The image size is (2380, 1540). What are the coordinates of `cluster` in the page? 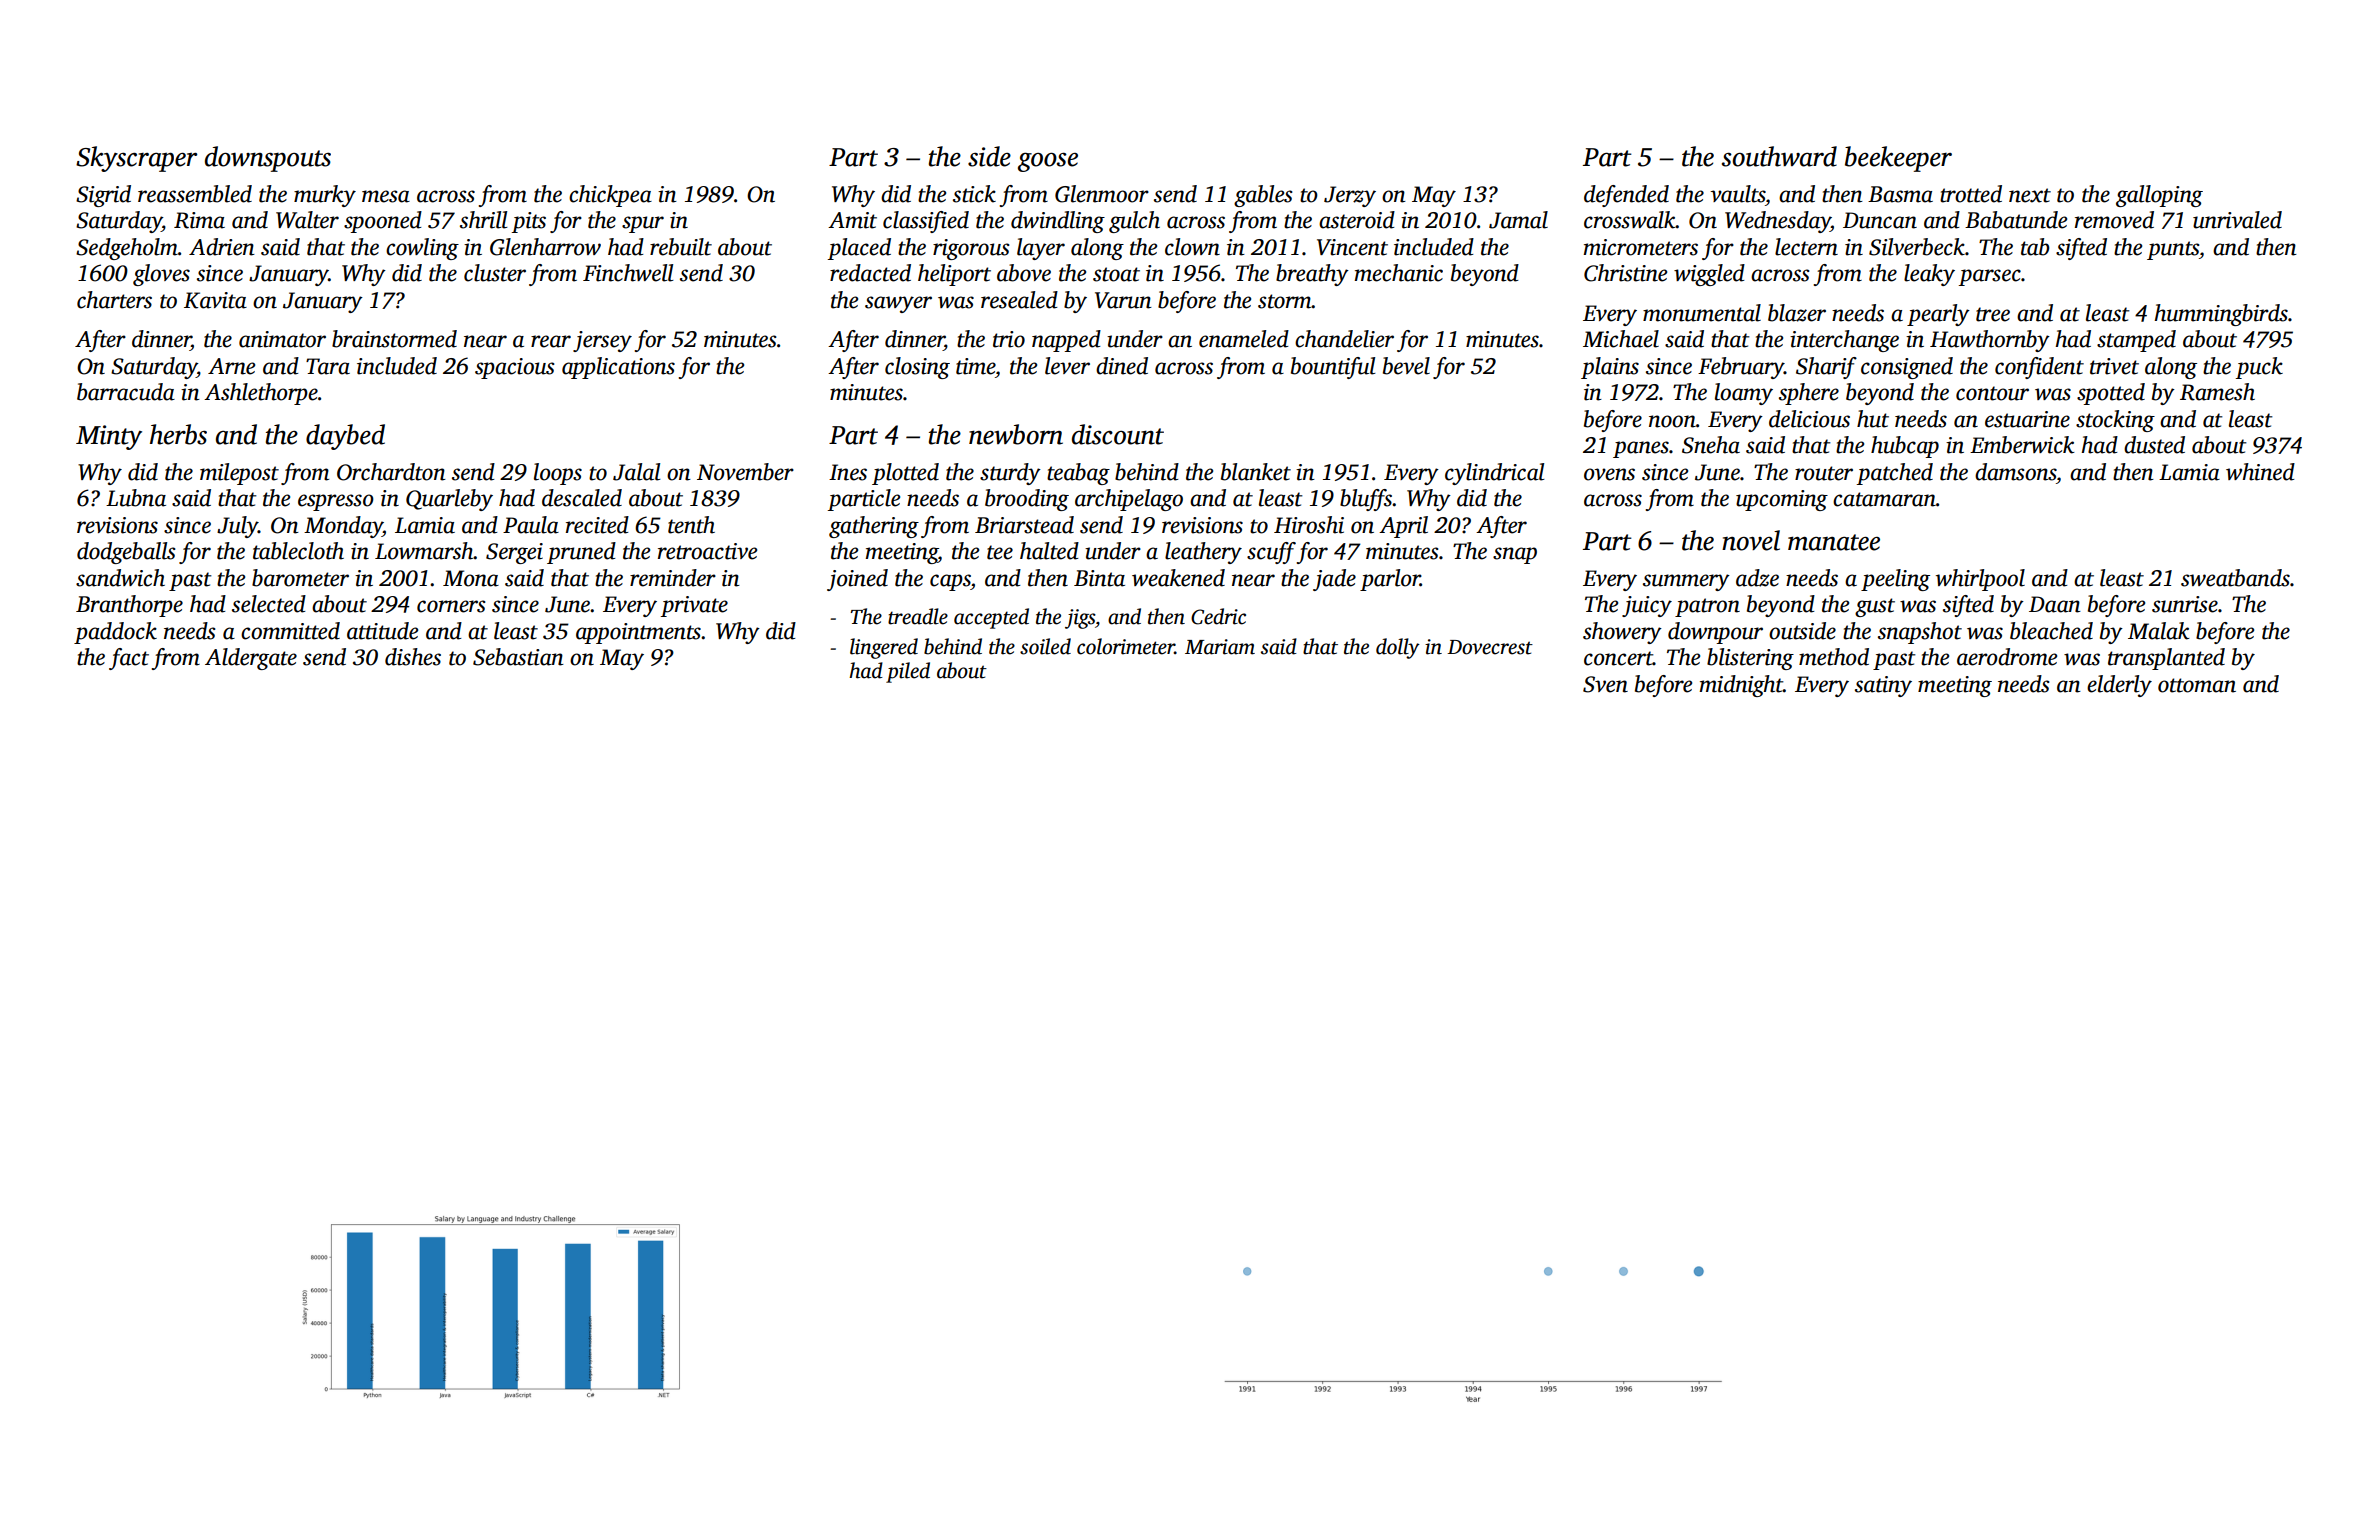 It's located at (495, 273).
